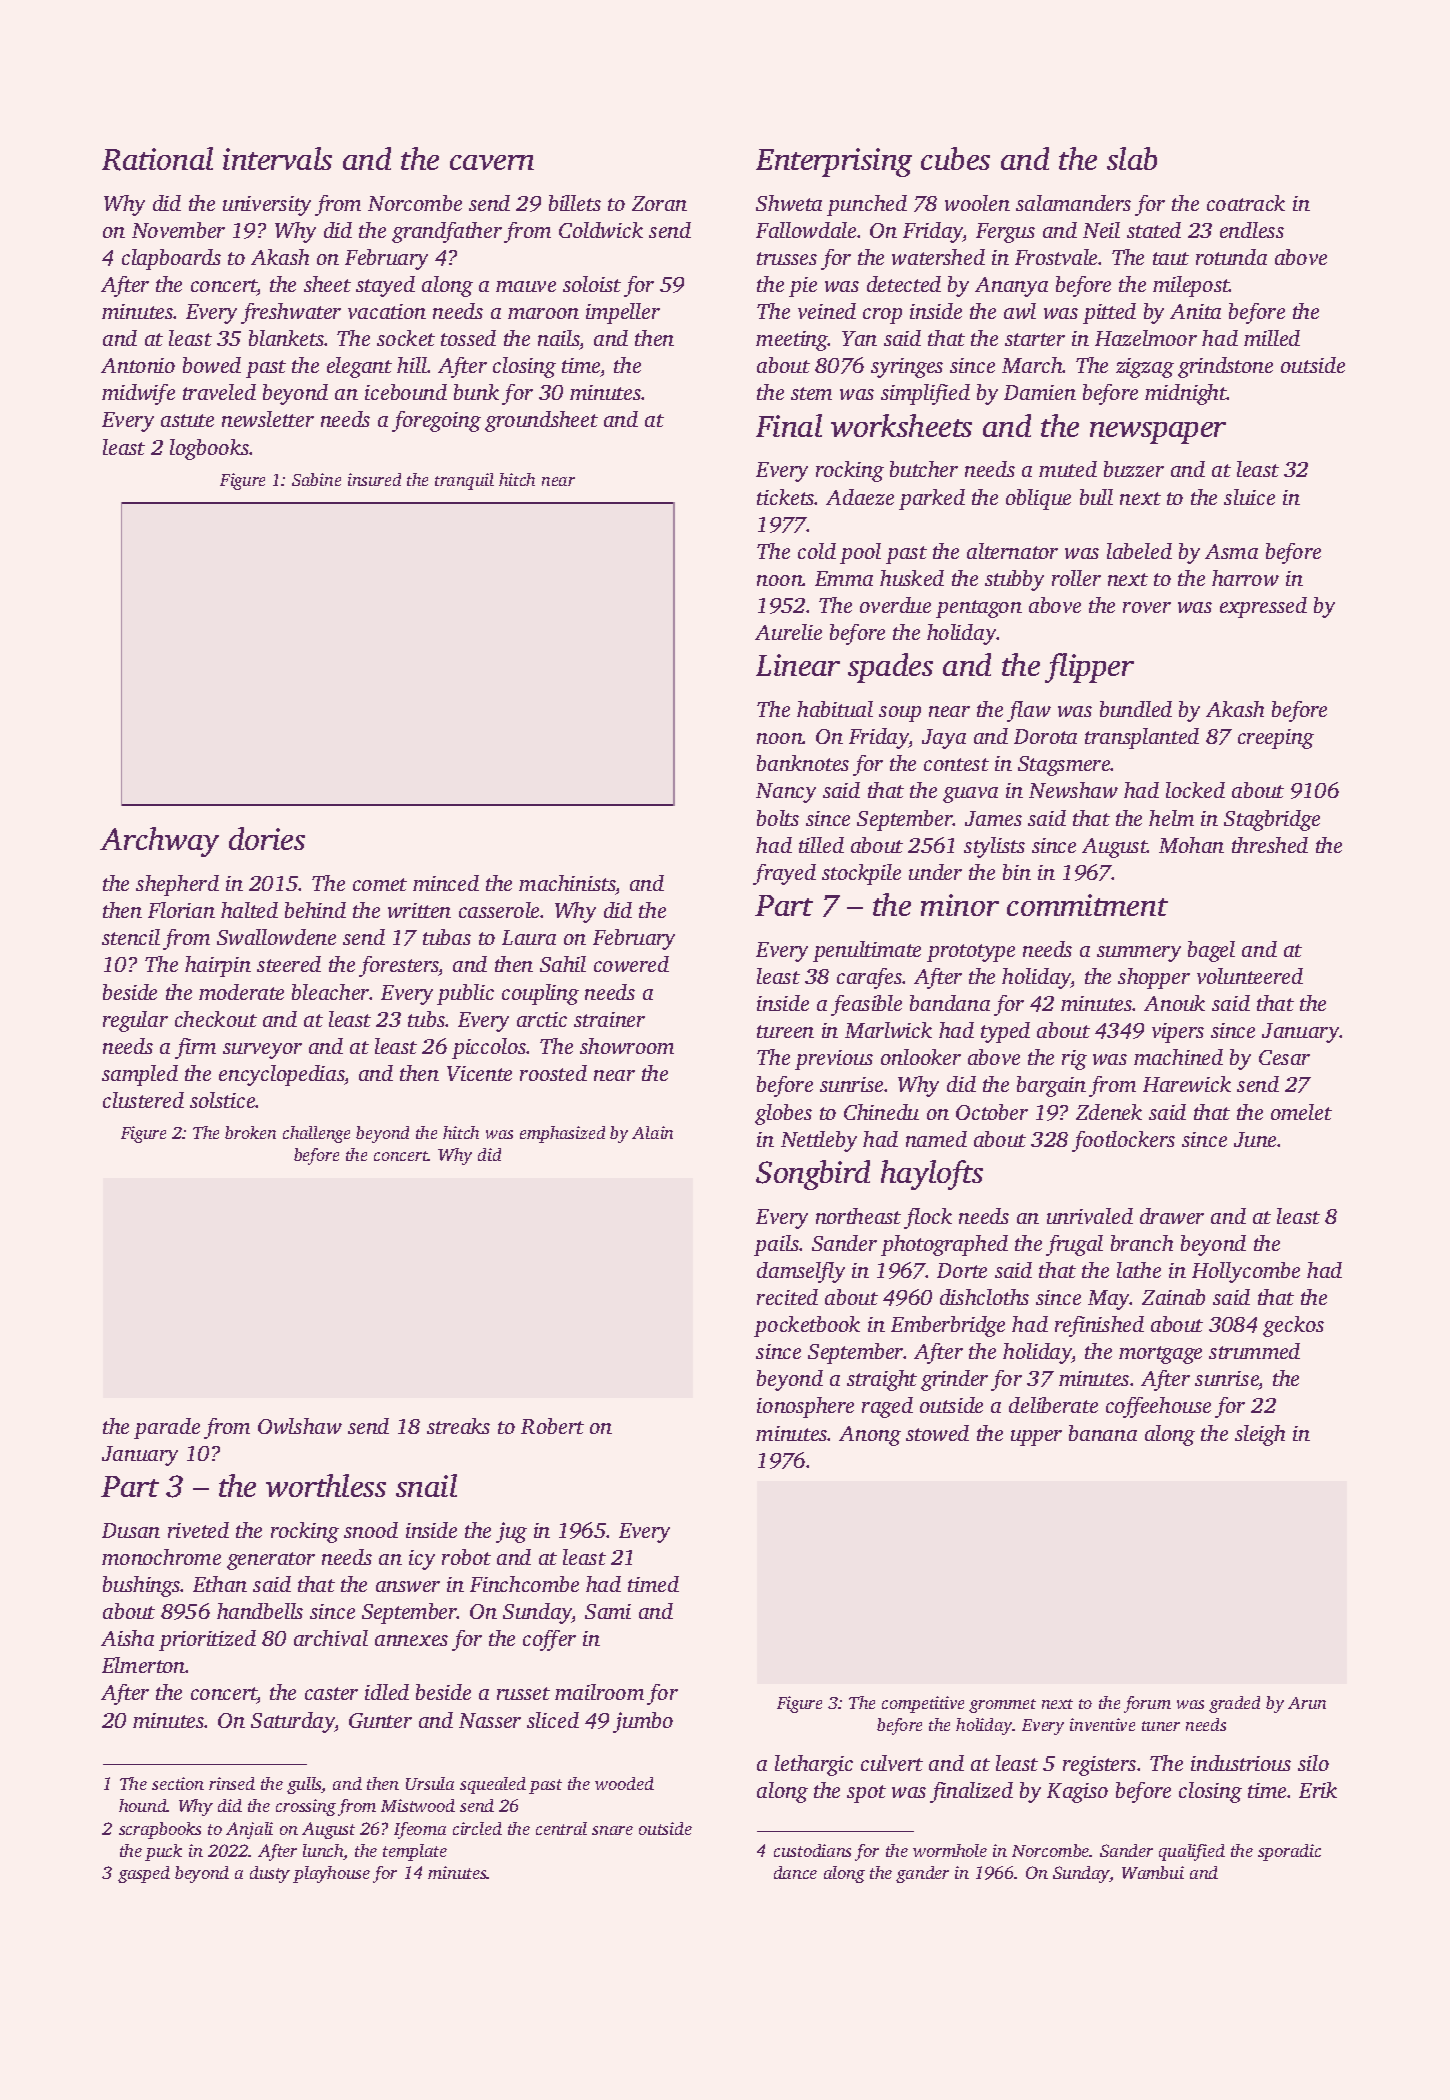 The width and height of the screenshot is (1450, 2100). What do you see at coordinates (543, 313) in the screenshot?
I see `maroon` at bounding box center [543, 313].
